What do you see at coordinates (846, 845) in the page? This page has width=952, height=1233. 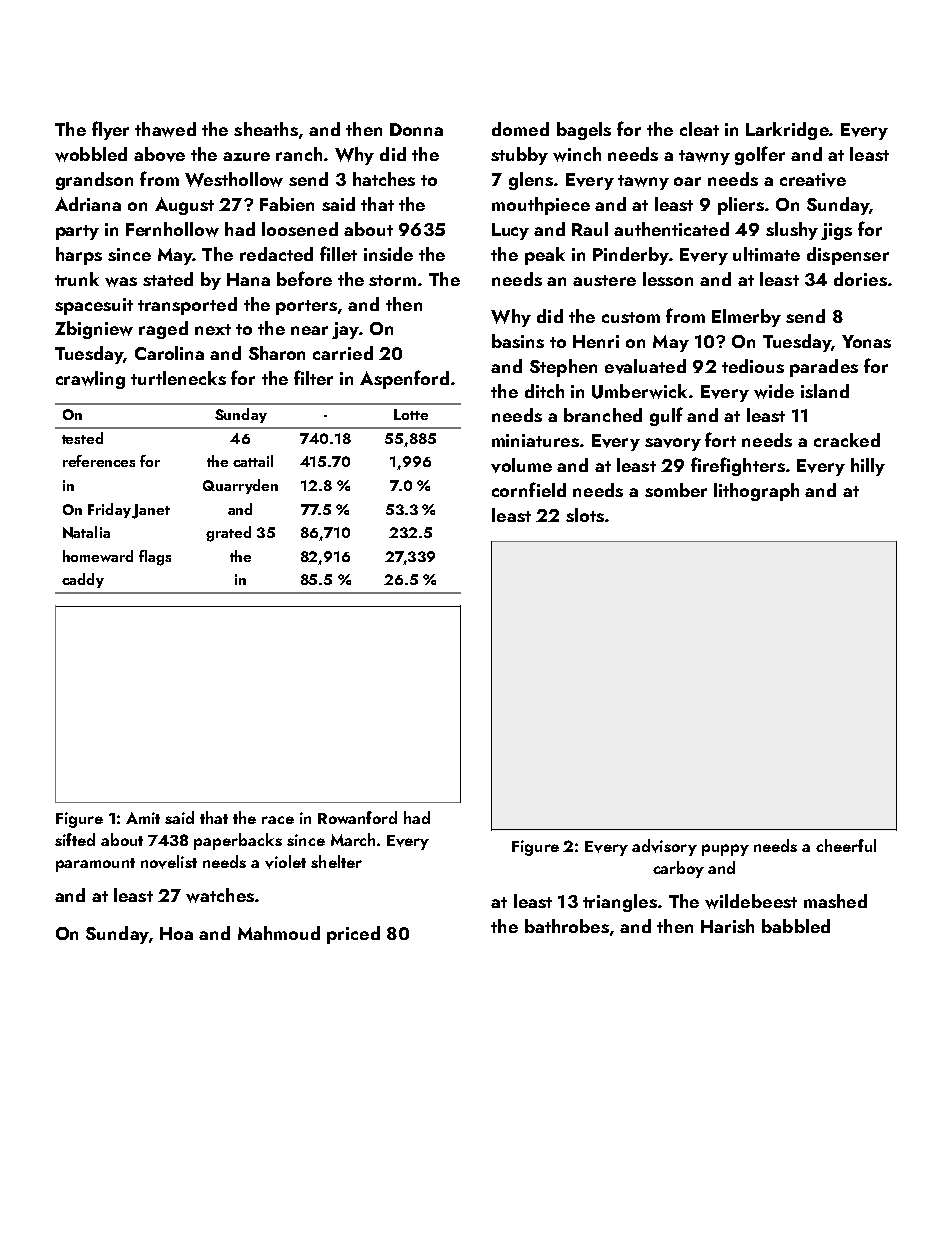 I see `cheerful` at bounding box center [846, 845].
